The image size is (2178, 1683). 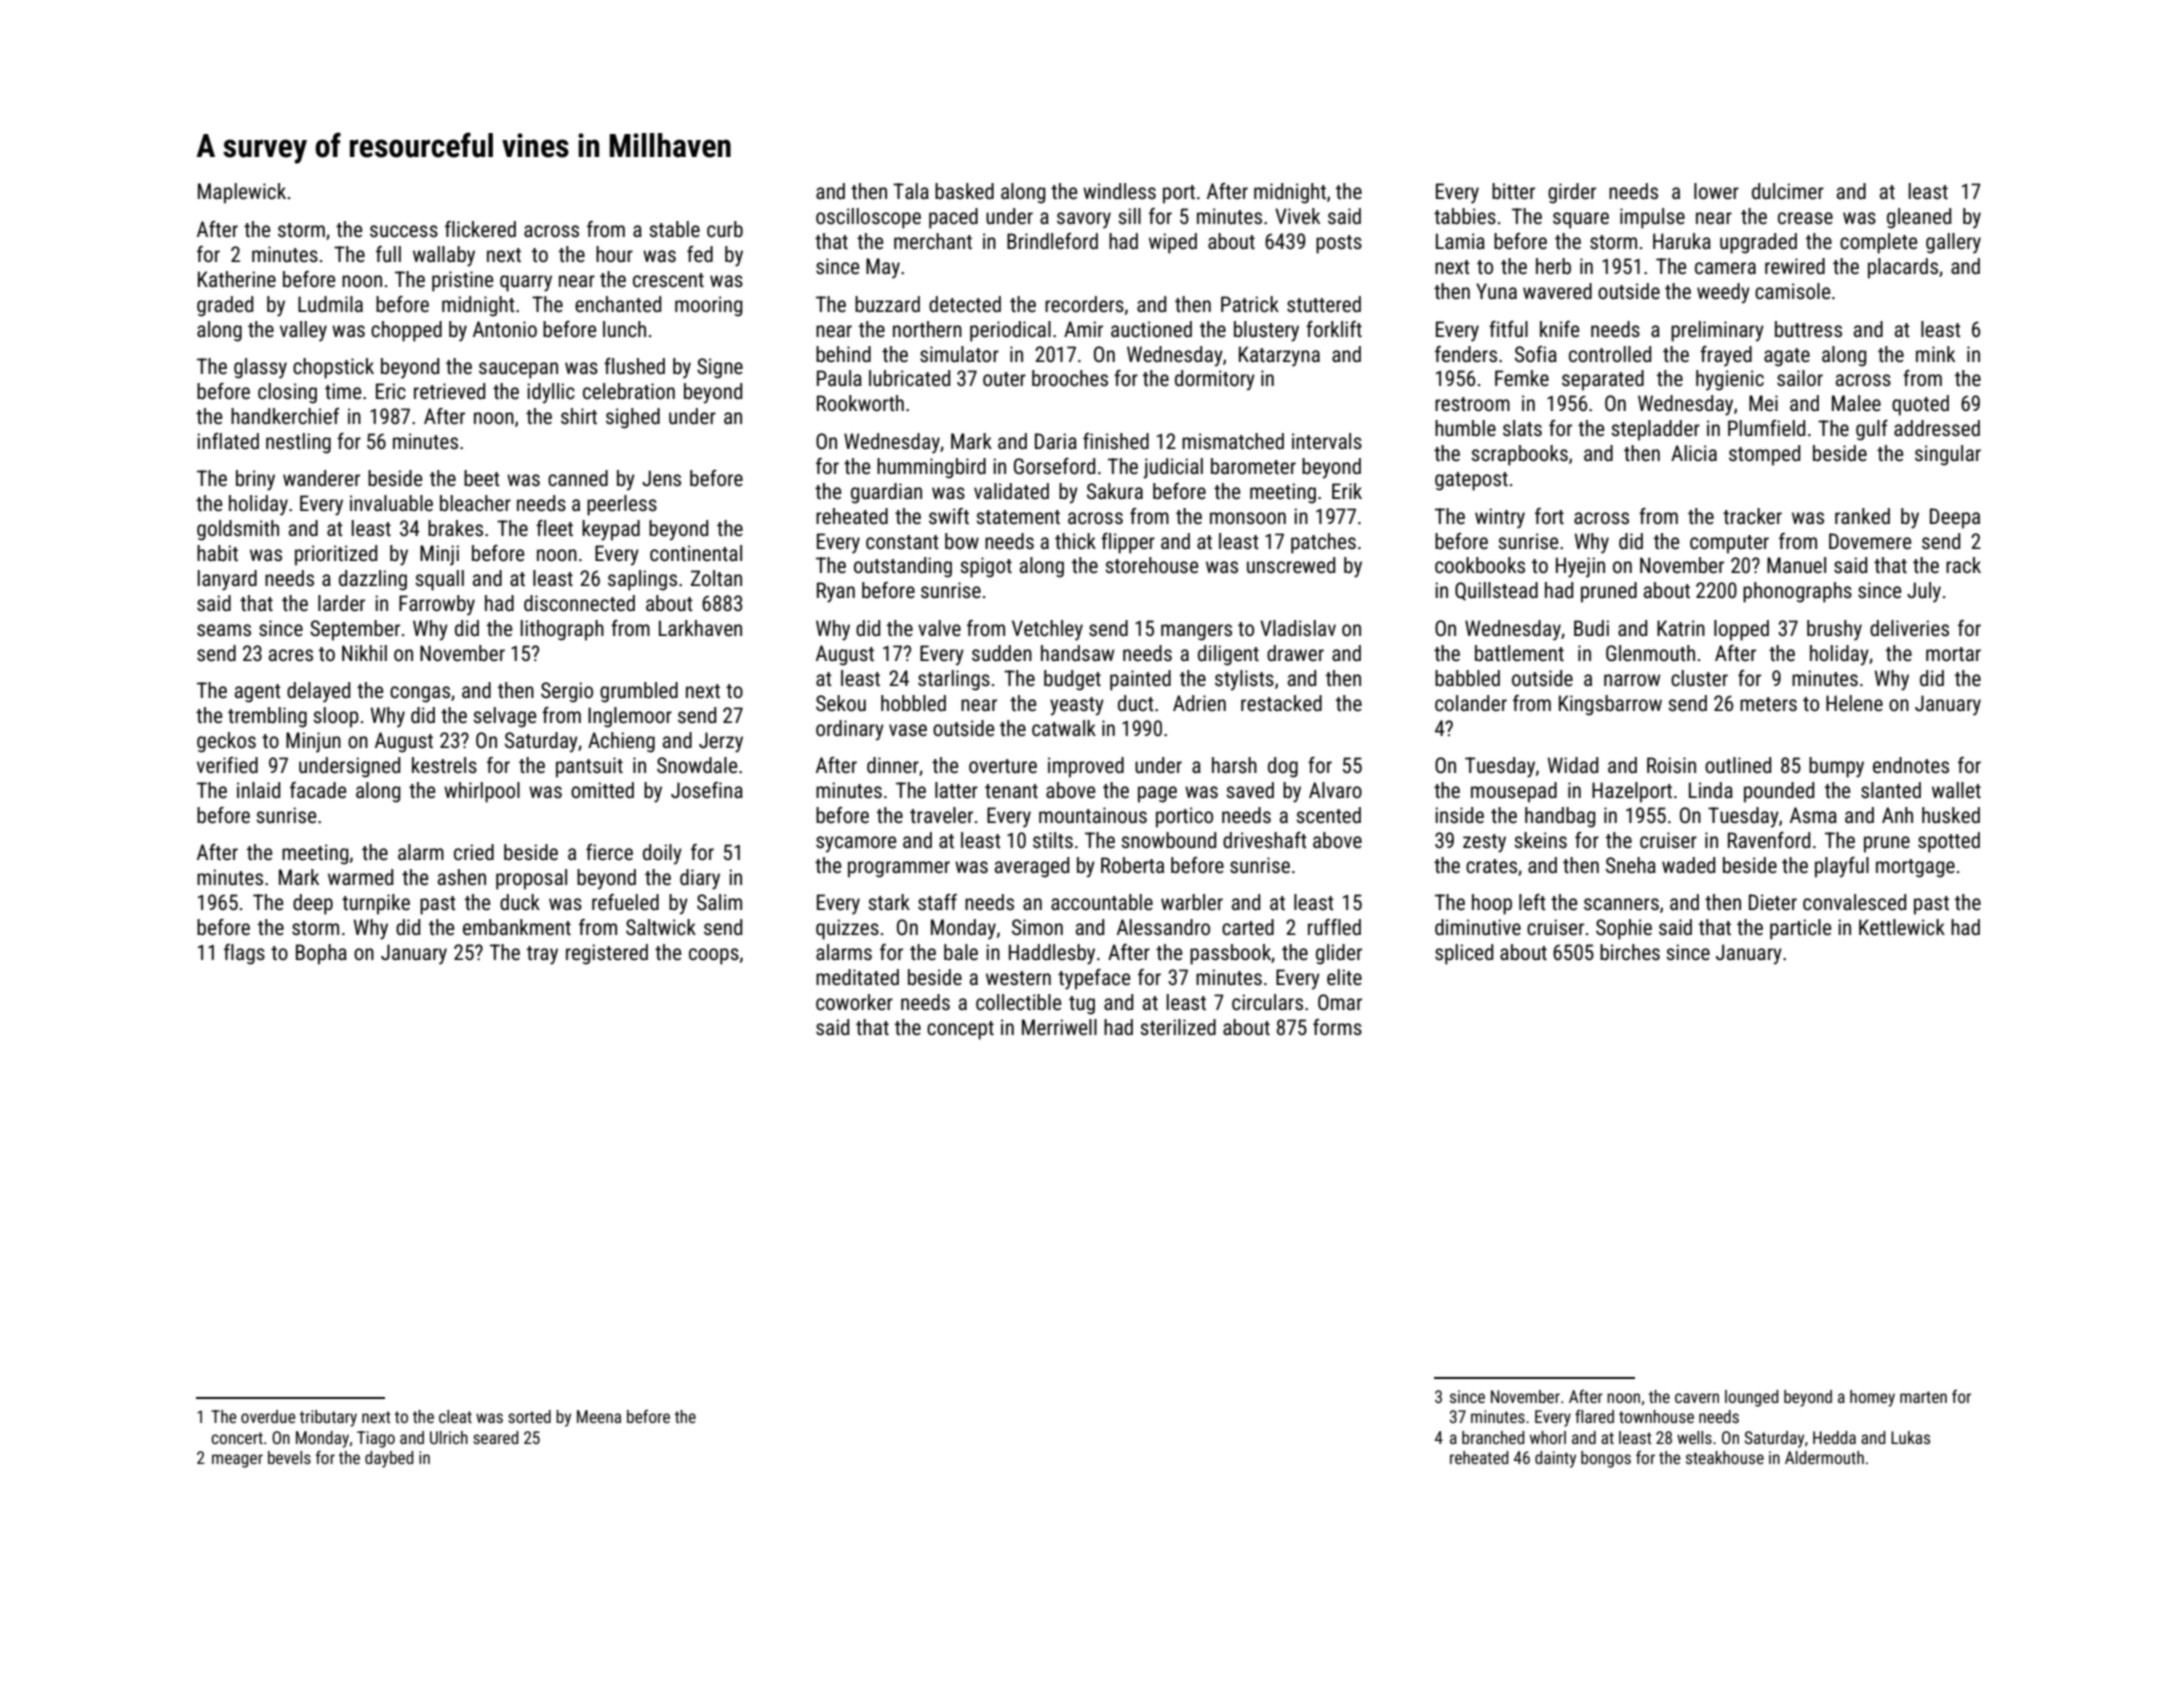 What do you see at coordinates (903, 567) in the image?
I see `outstanding` at bounding box center [903, 567].
